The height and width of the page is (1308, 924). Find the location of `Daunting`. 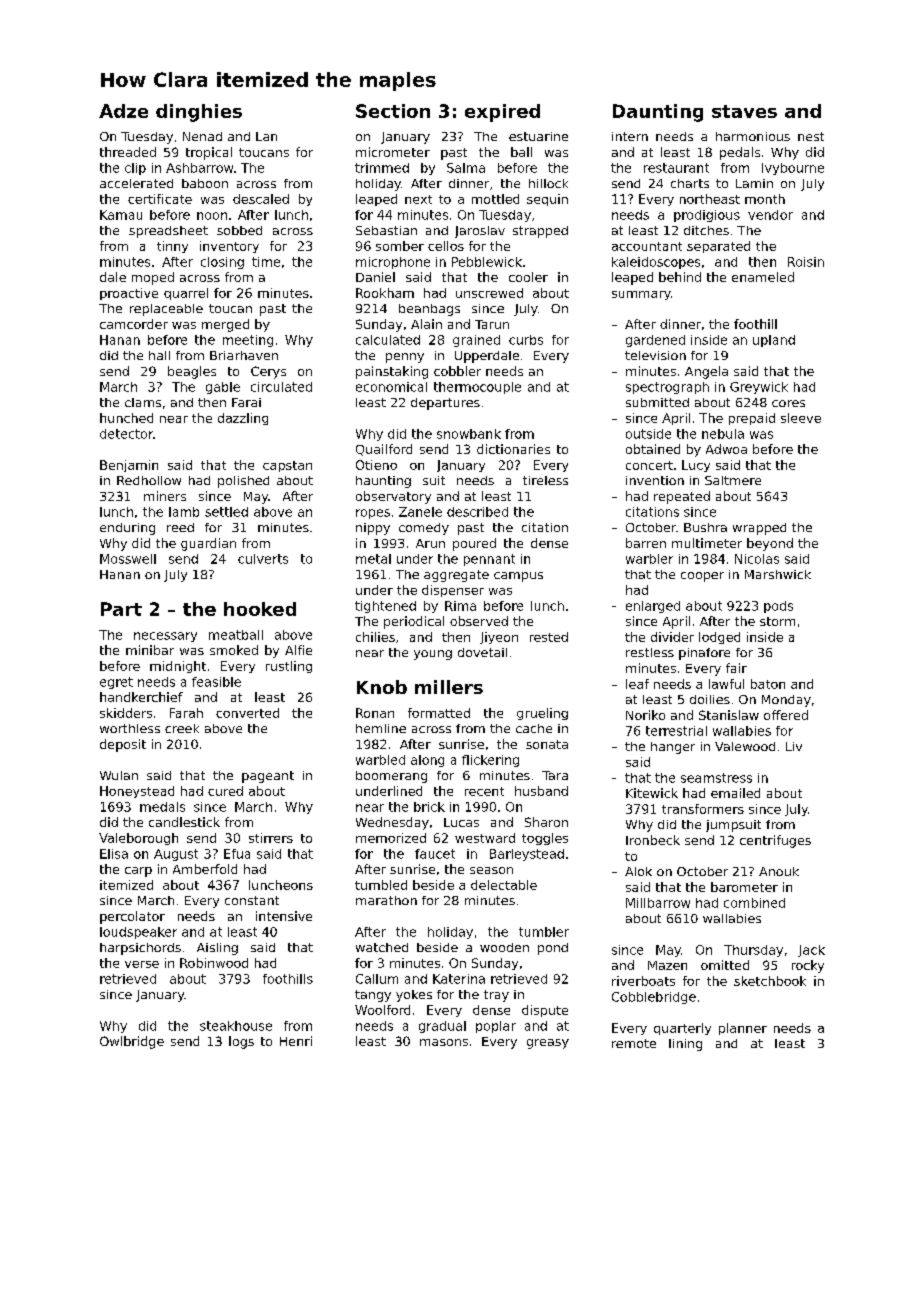

Daunting is located at coordinates (658, 113).
